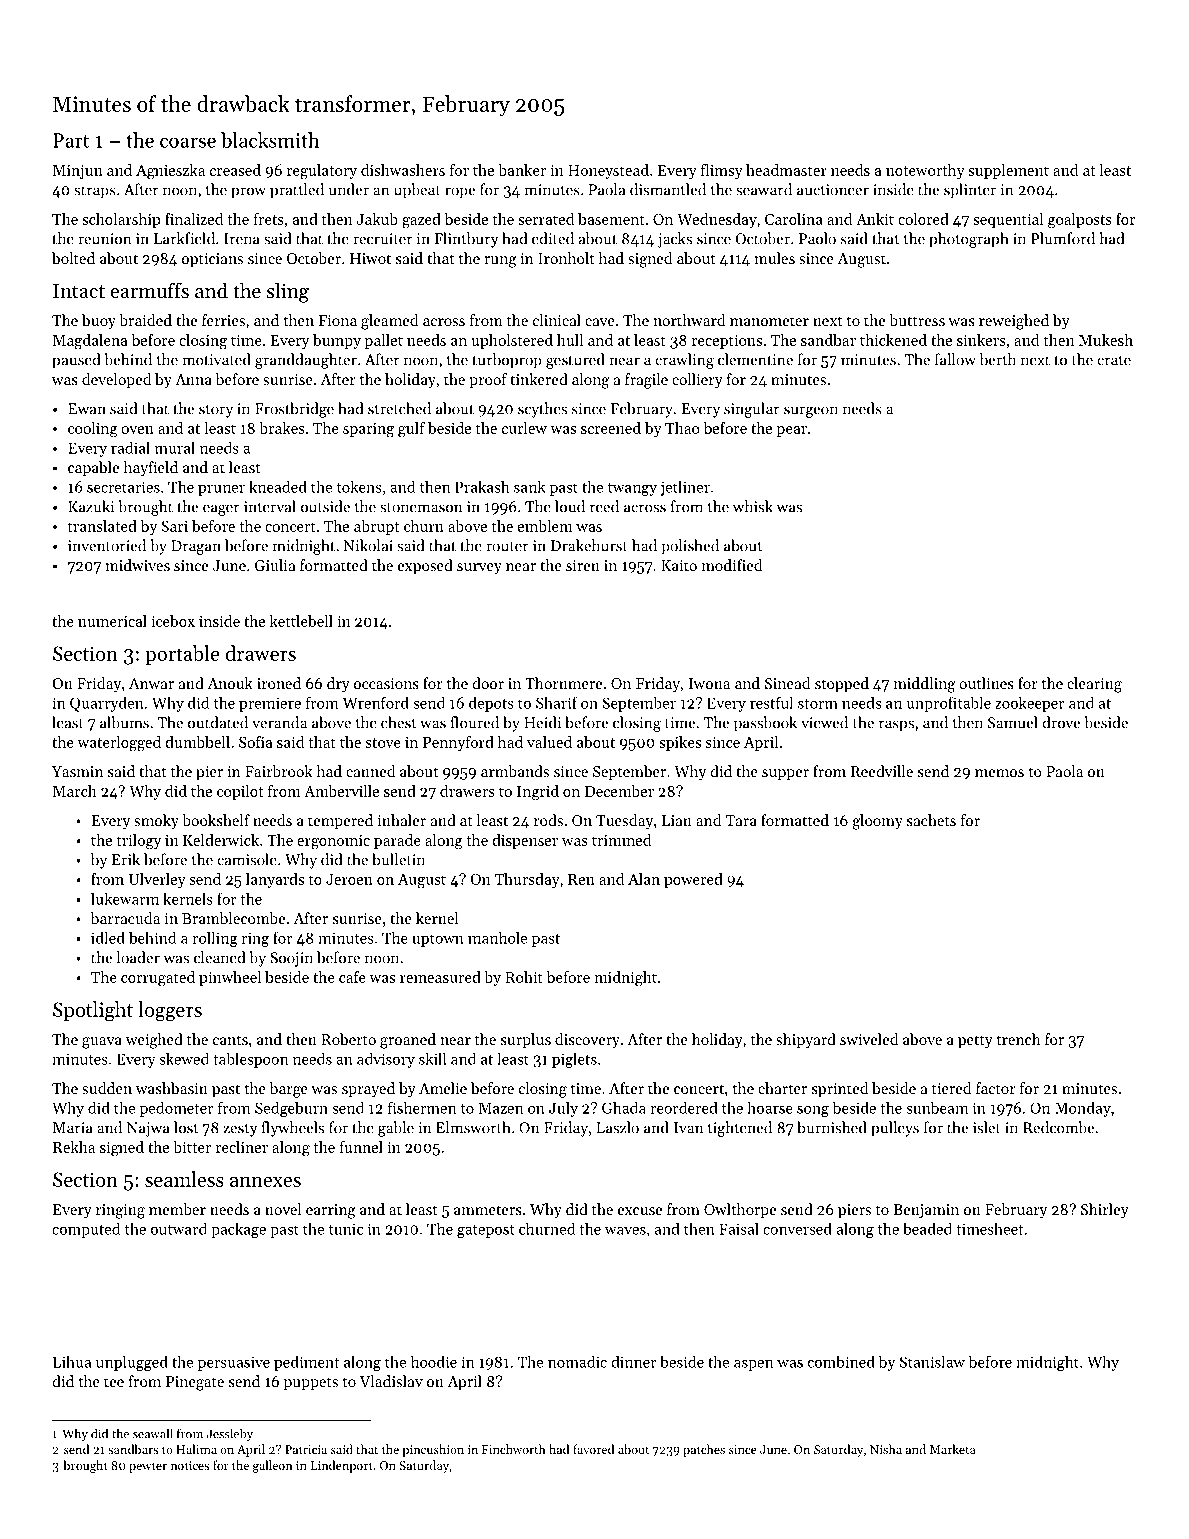 The image size is (1189, 1539). I want to click on manometer, so click(769, 321).
